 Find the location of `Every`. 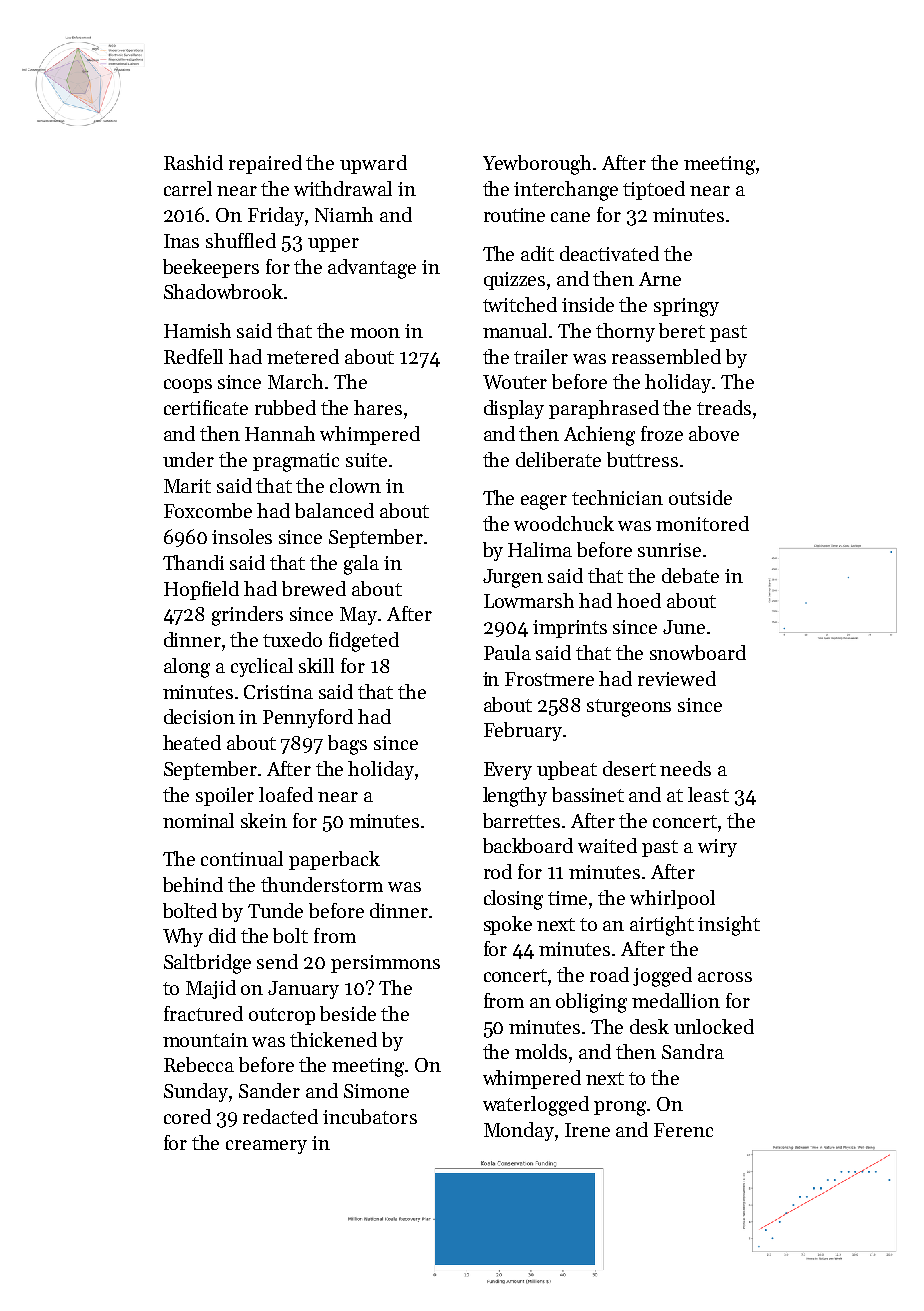

Every is located at coordinates (508, 771).
